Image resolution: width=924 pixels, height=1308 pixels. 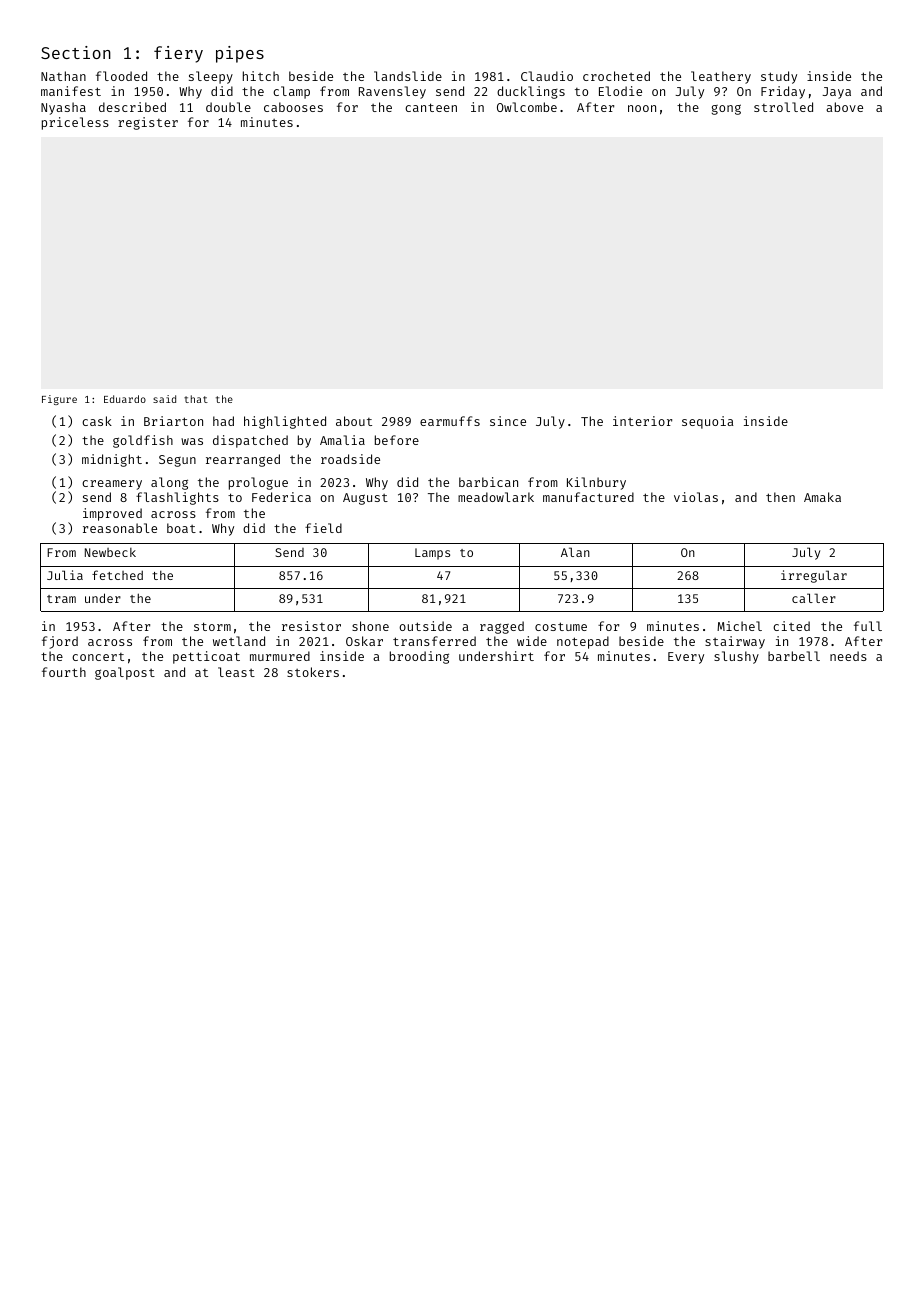 I want to click on cabooses, so click(x=293, y=107).
